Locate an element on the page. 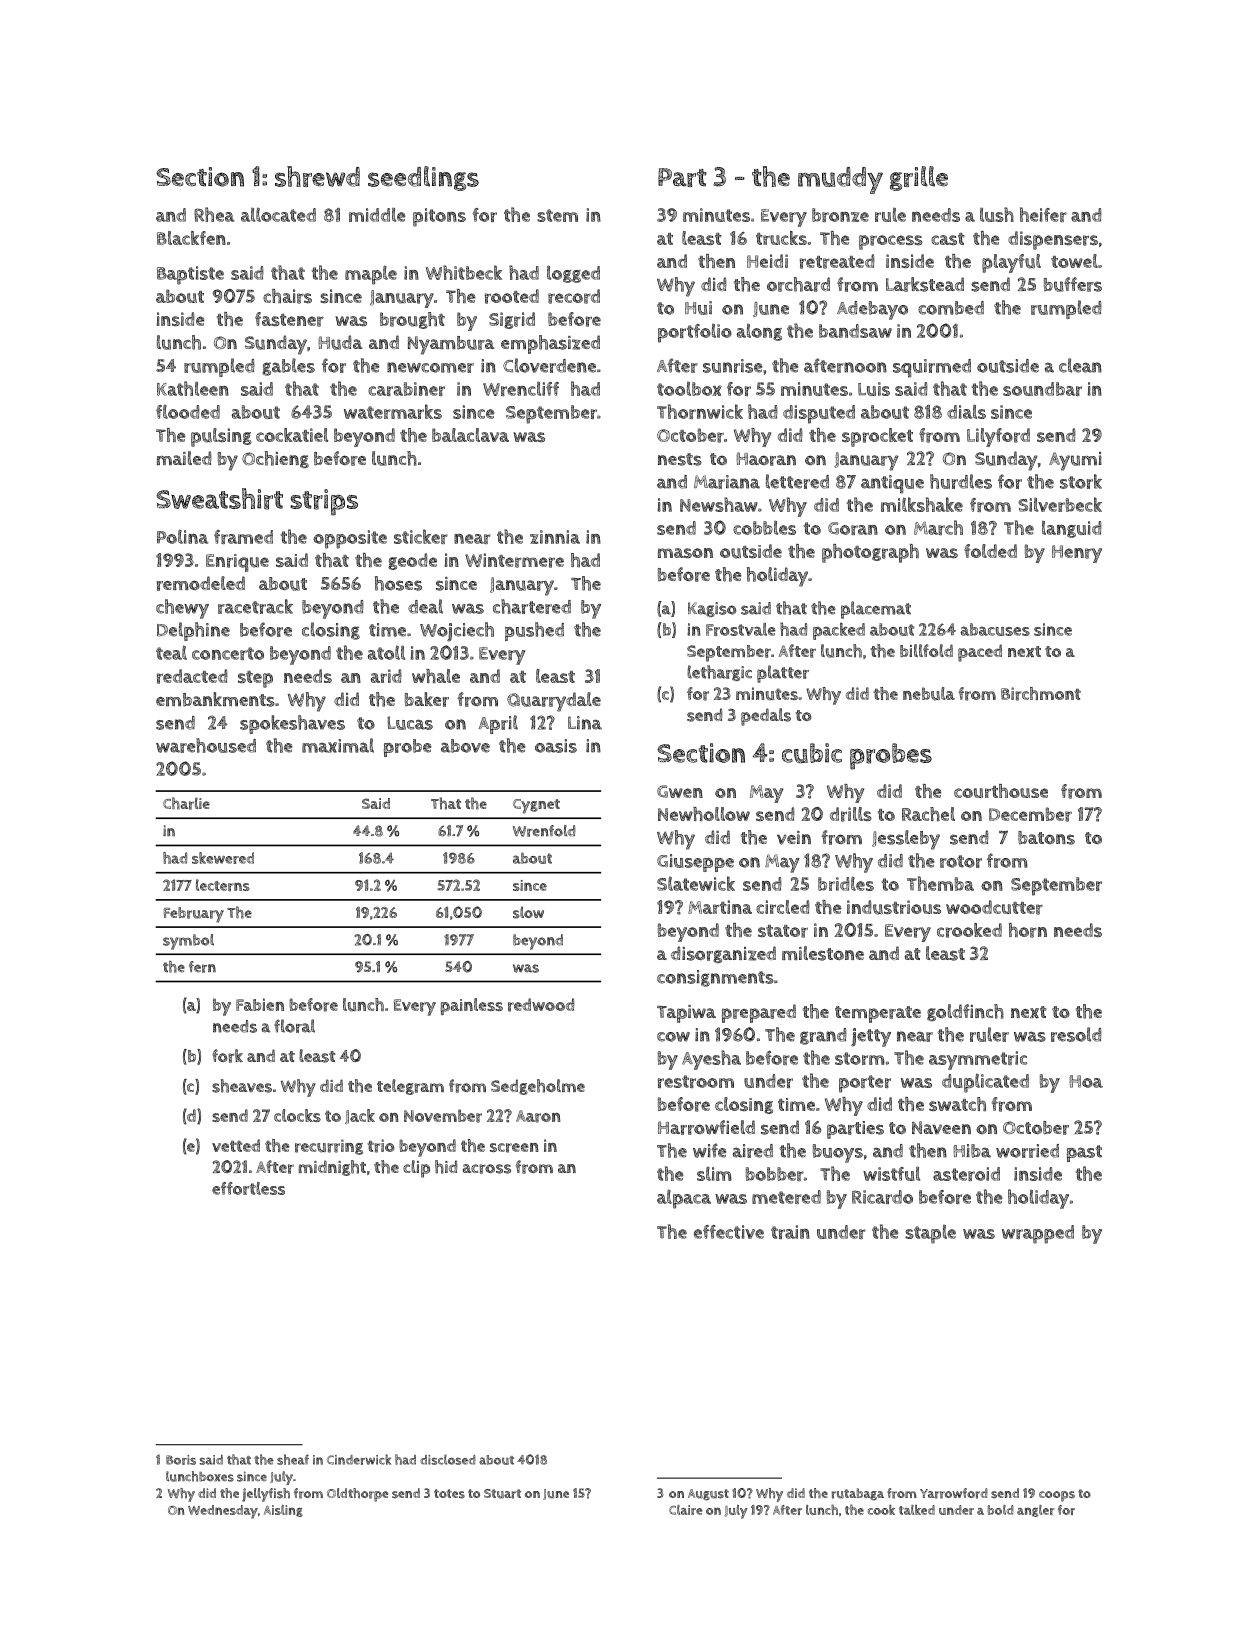  stem is located at coordinates (557, 215).
